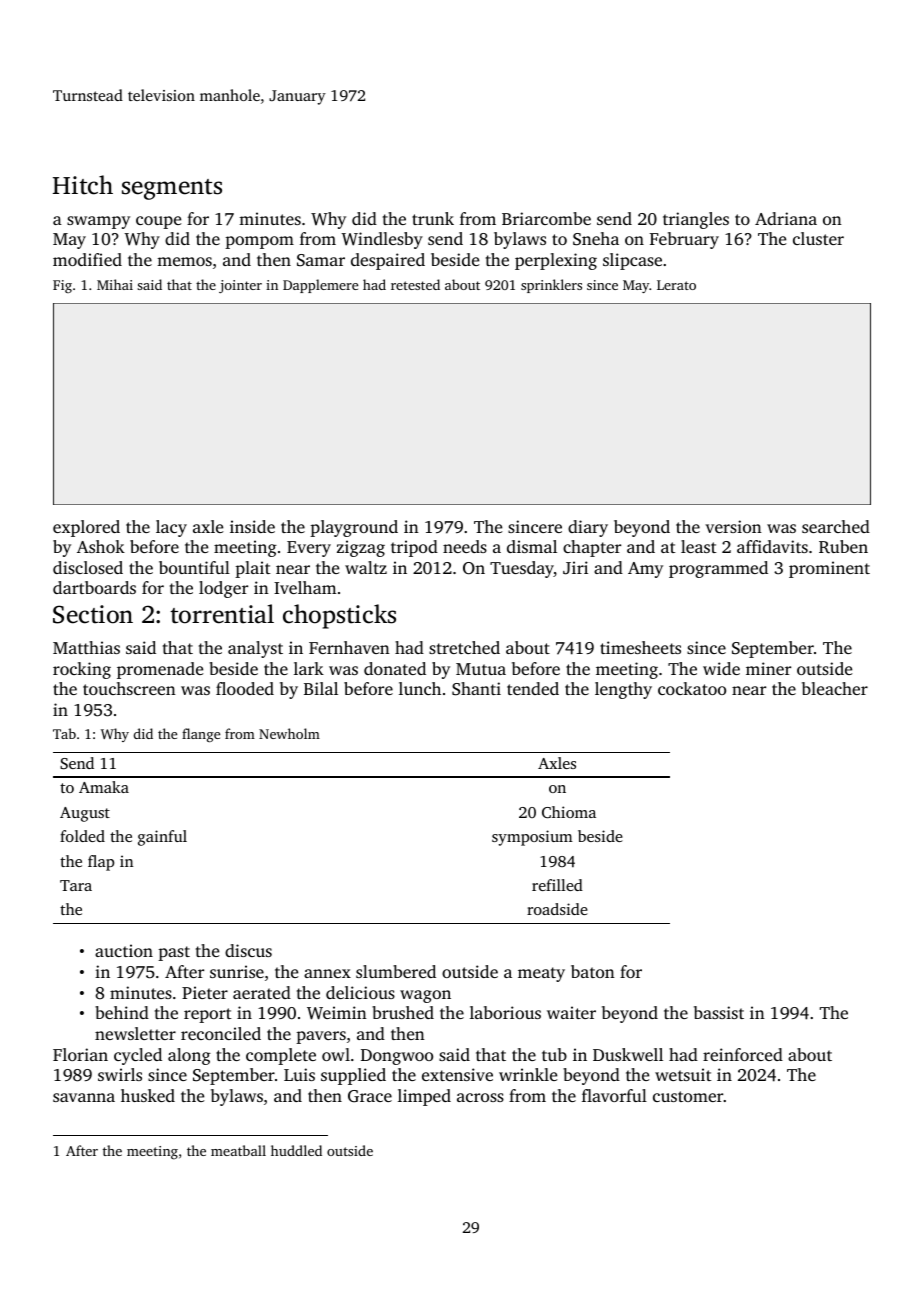 Image resolution: width=924 pixels, height=1311 pixels. What do you see at coordinates (733, 526) in the screenshot?
I see `version` at bounding box center [733, 526].
